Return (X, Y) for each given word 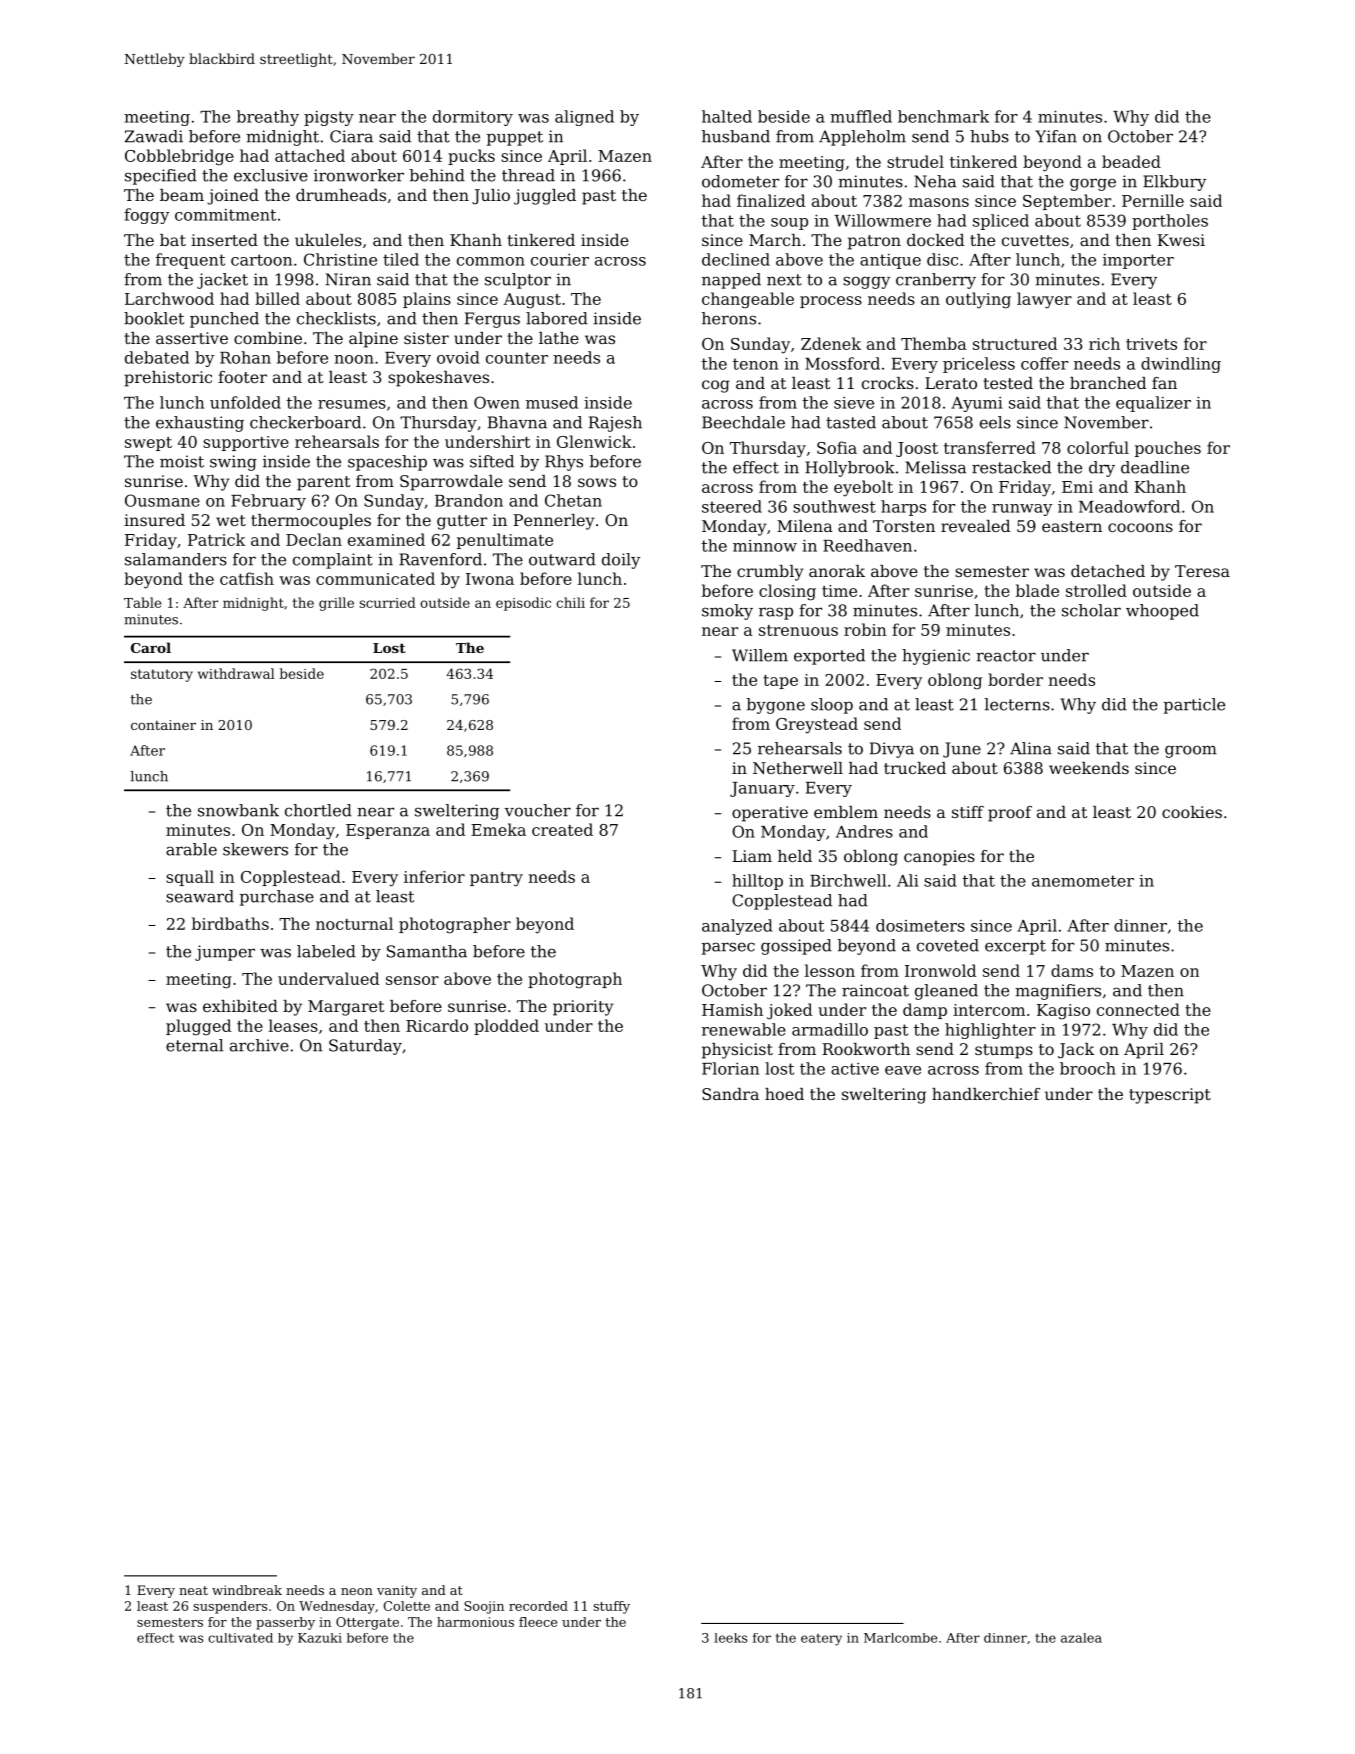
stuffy (611, 1607)
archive (259, 1045)
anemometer (1083, 881)
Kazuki (320, 1638)
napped (731, 281)
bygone (776, 706)
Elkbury (1174, 183)
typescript (1170, 1096)
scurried (387, 602)
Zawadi (154, 136)
